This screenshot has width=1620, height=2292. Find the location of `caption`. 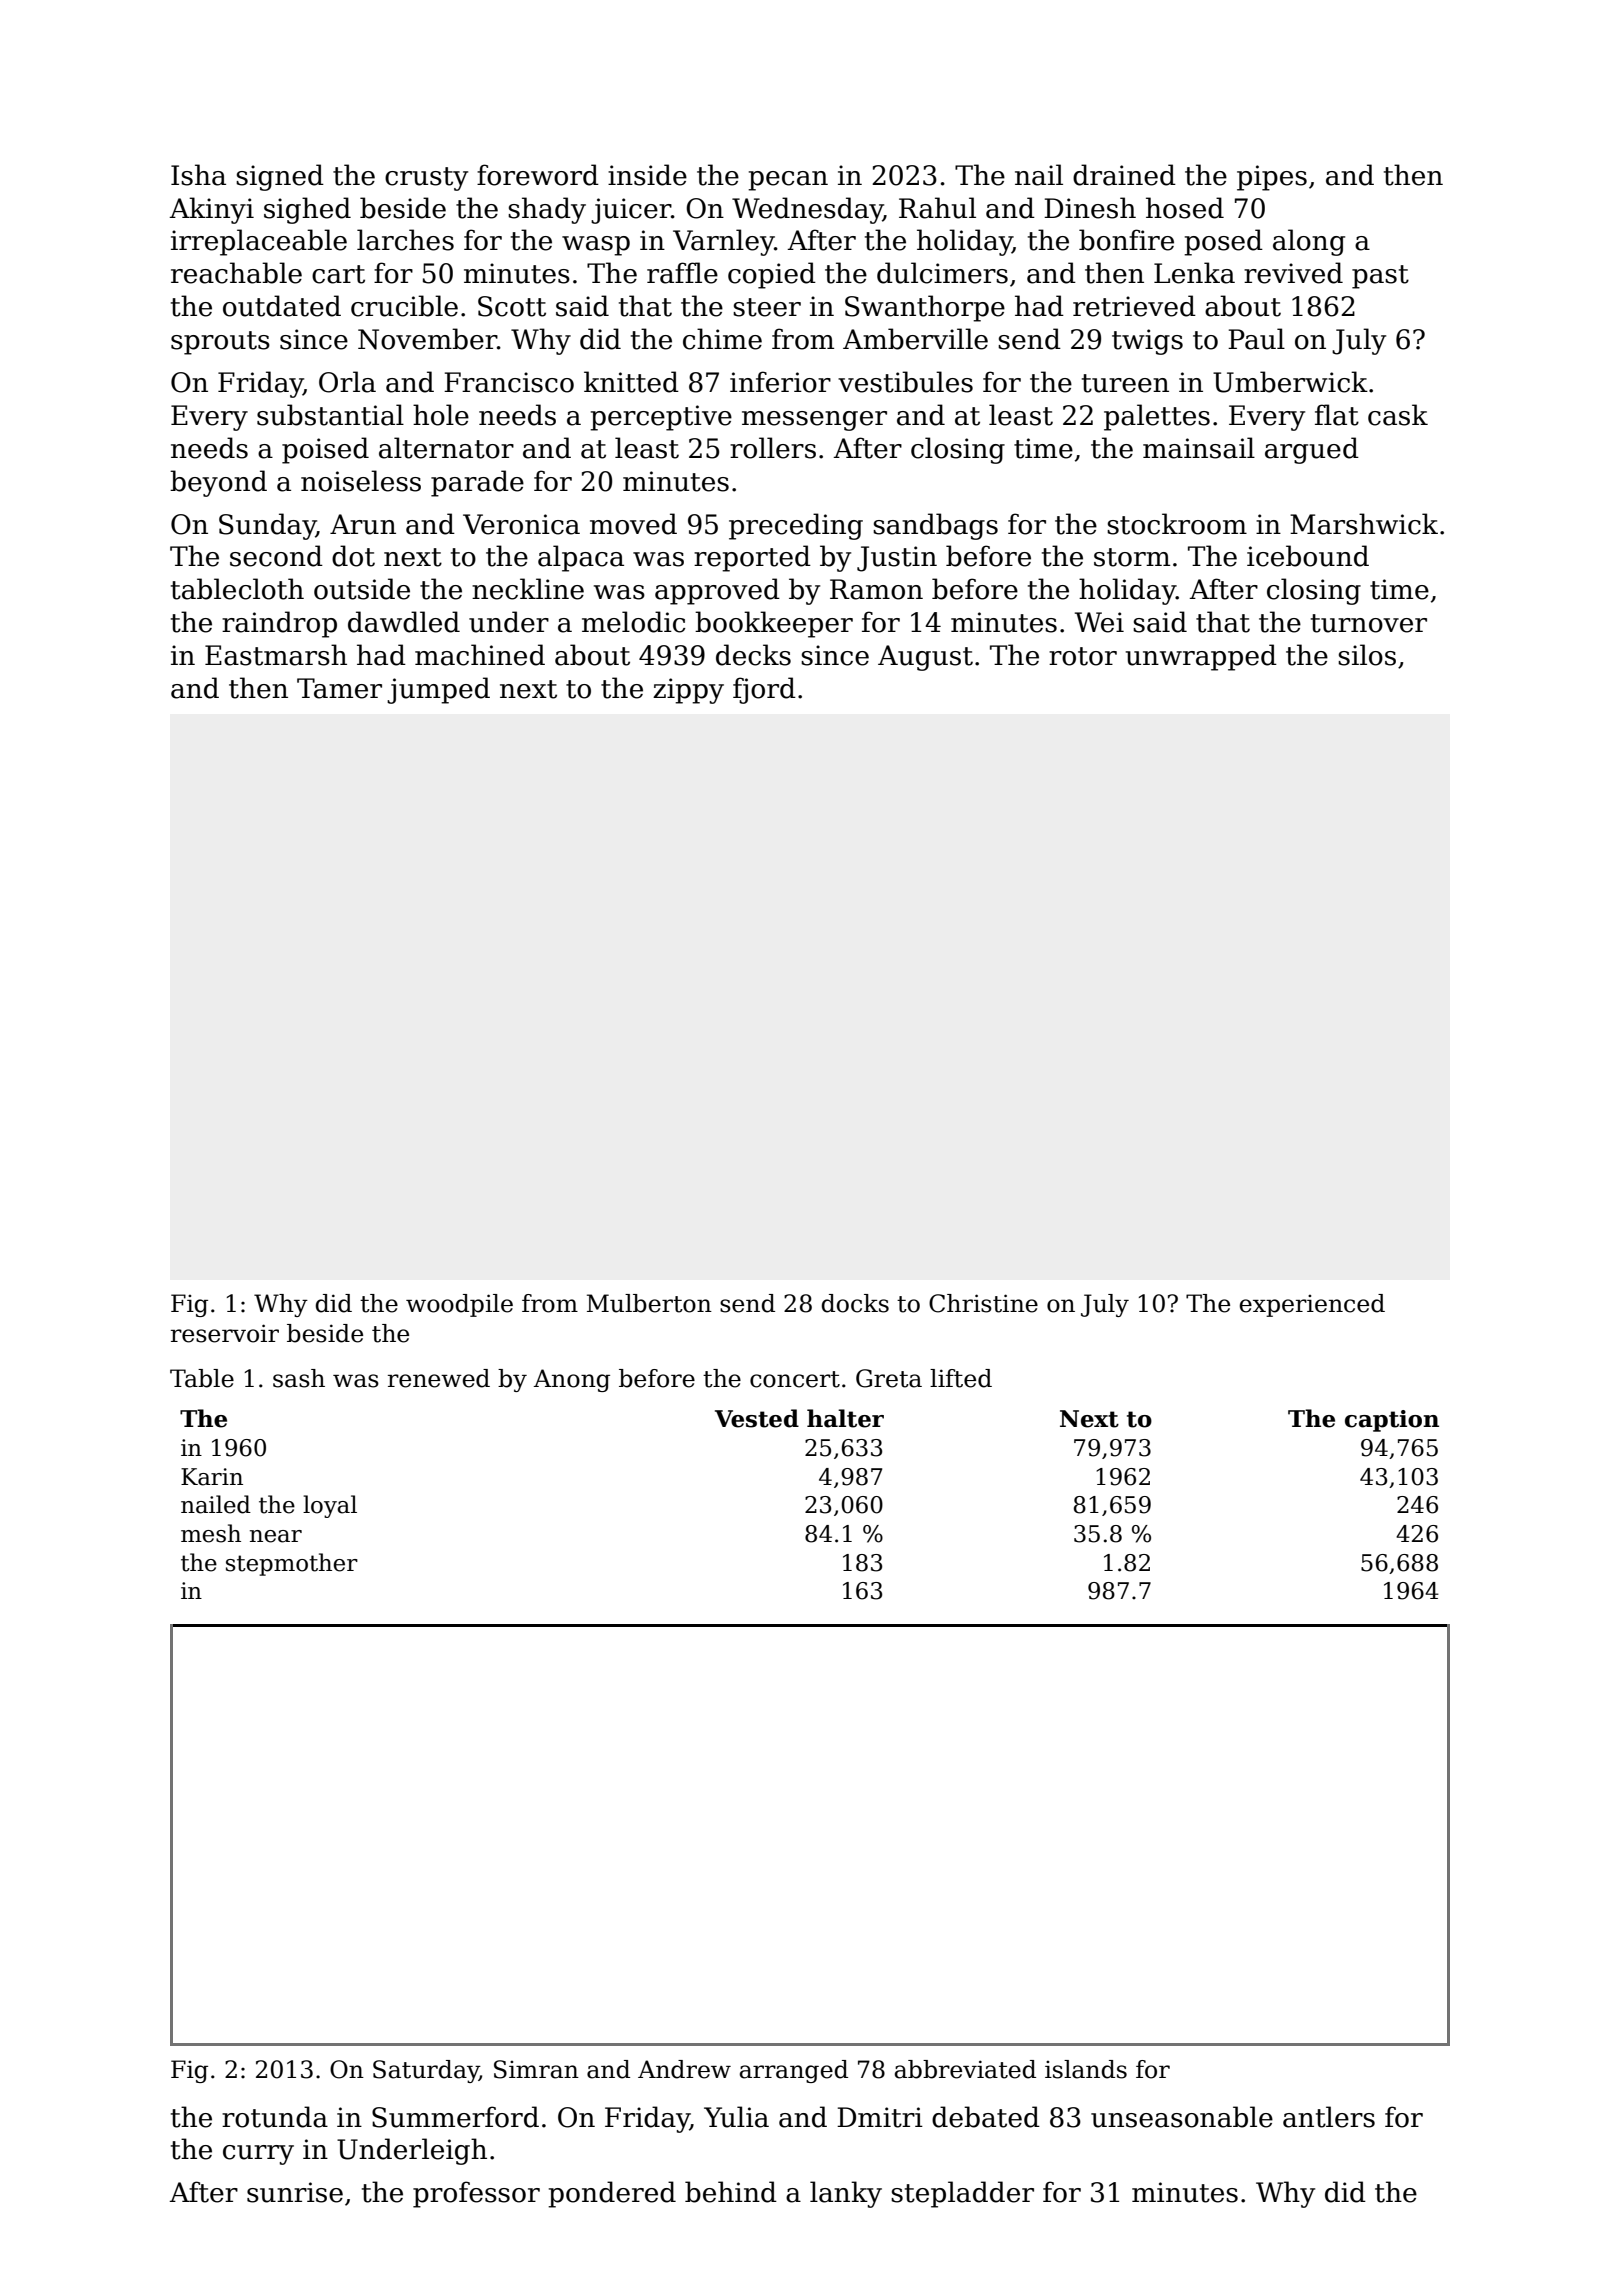

caption is located at coordinates (1392, 1421).
